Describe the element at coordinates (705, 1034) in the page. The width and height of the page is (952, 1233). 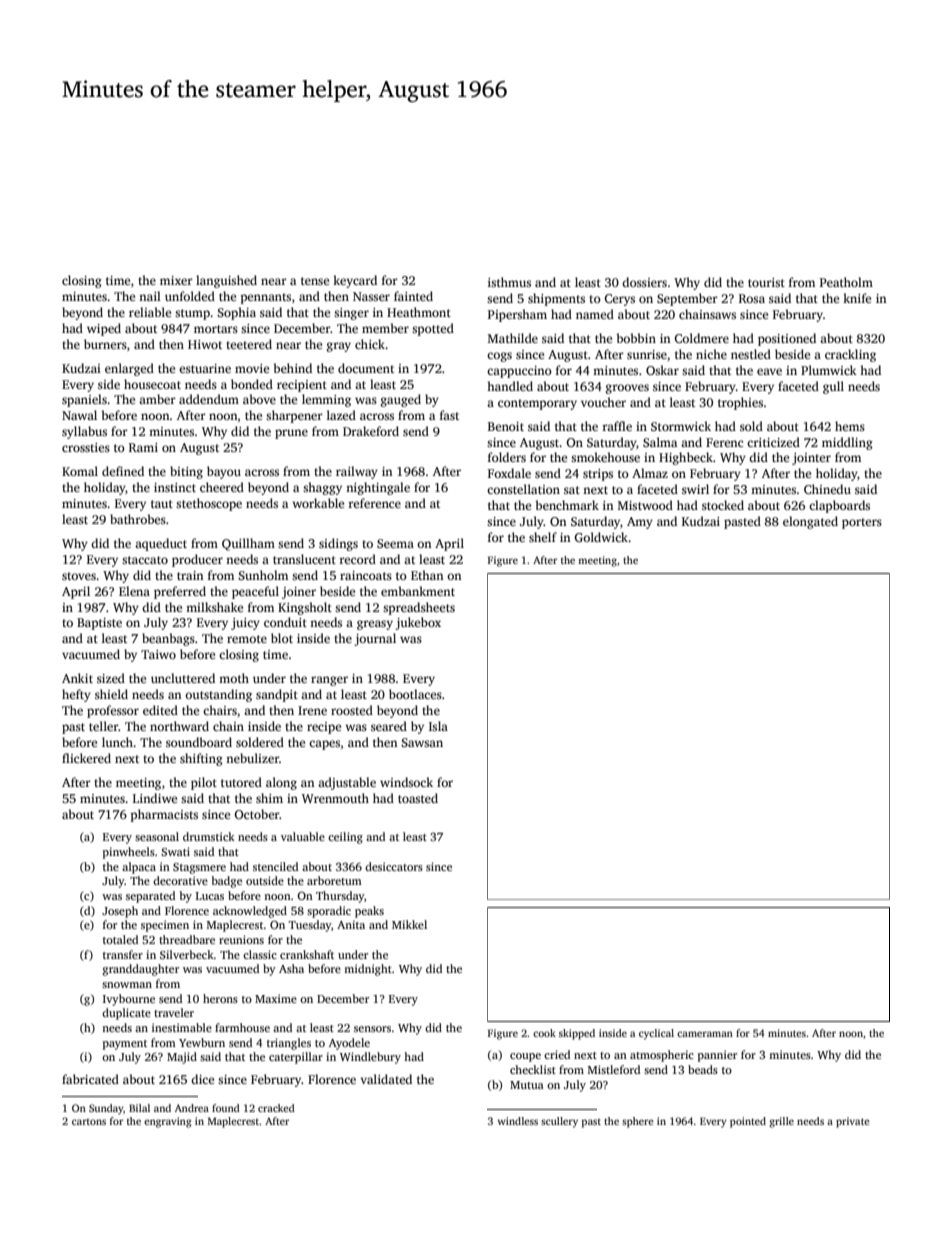
I see `cameraman` at that location.
